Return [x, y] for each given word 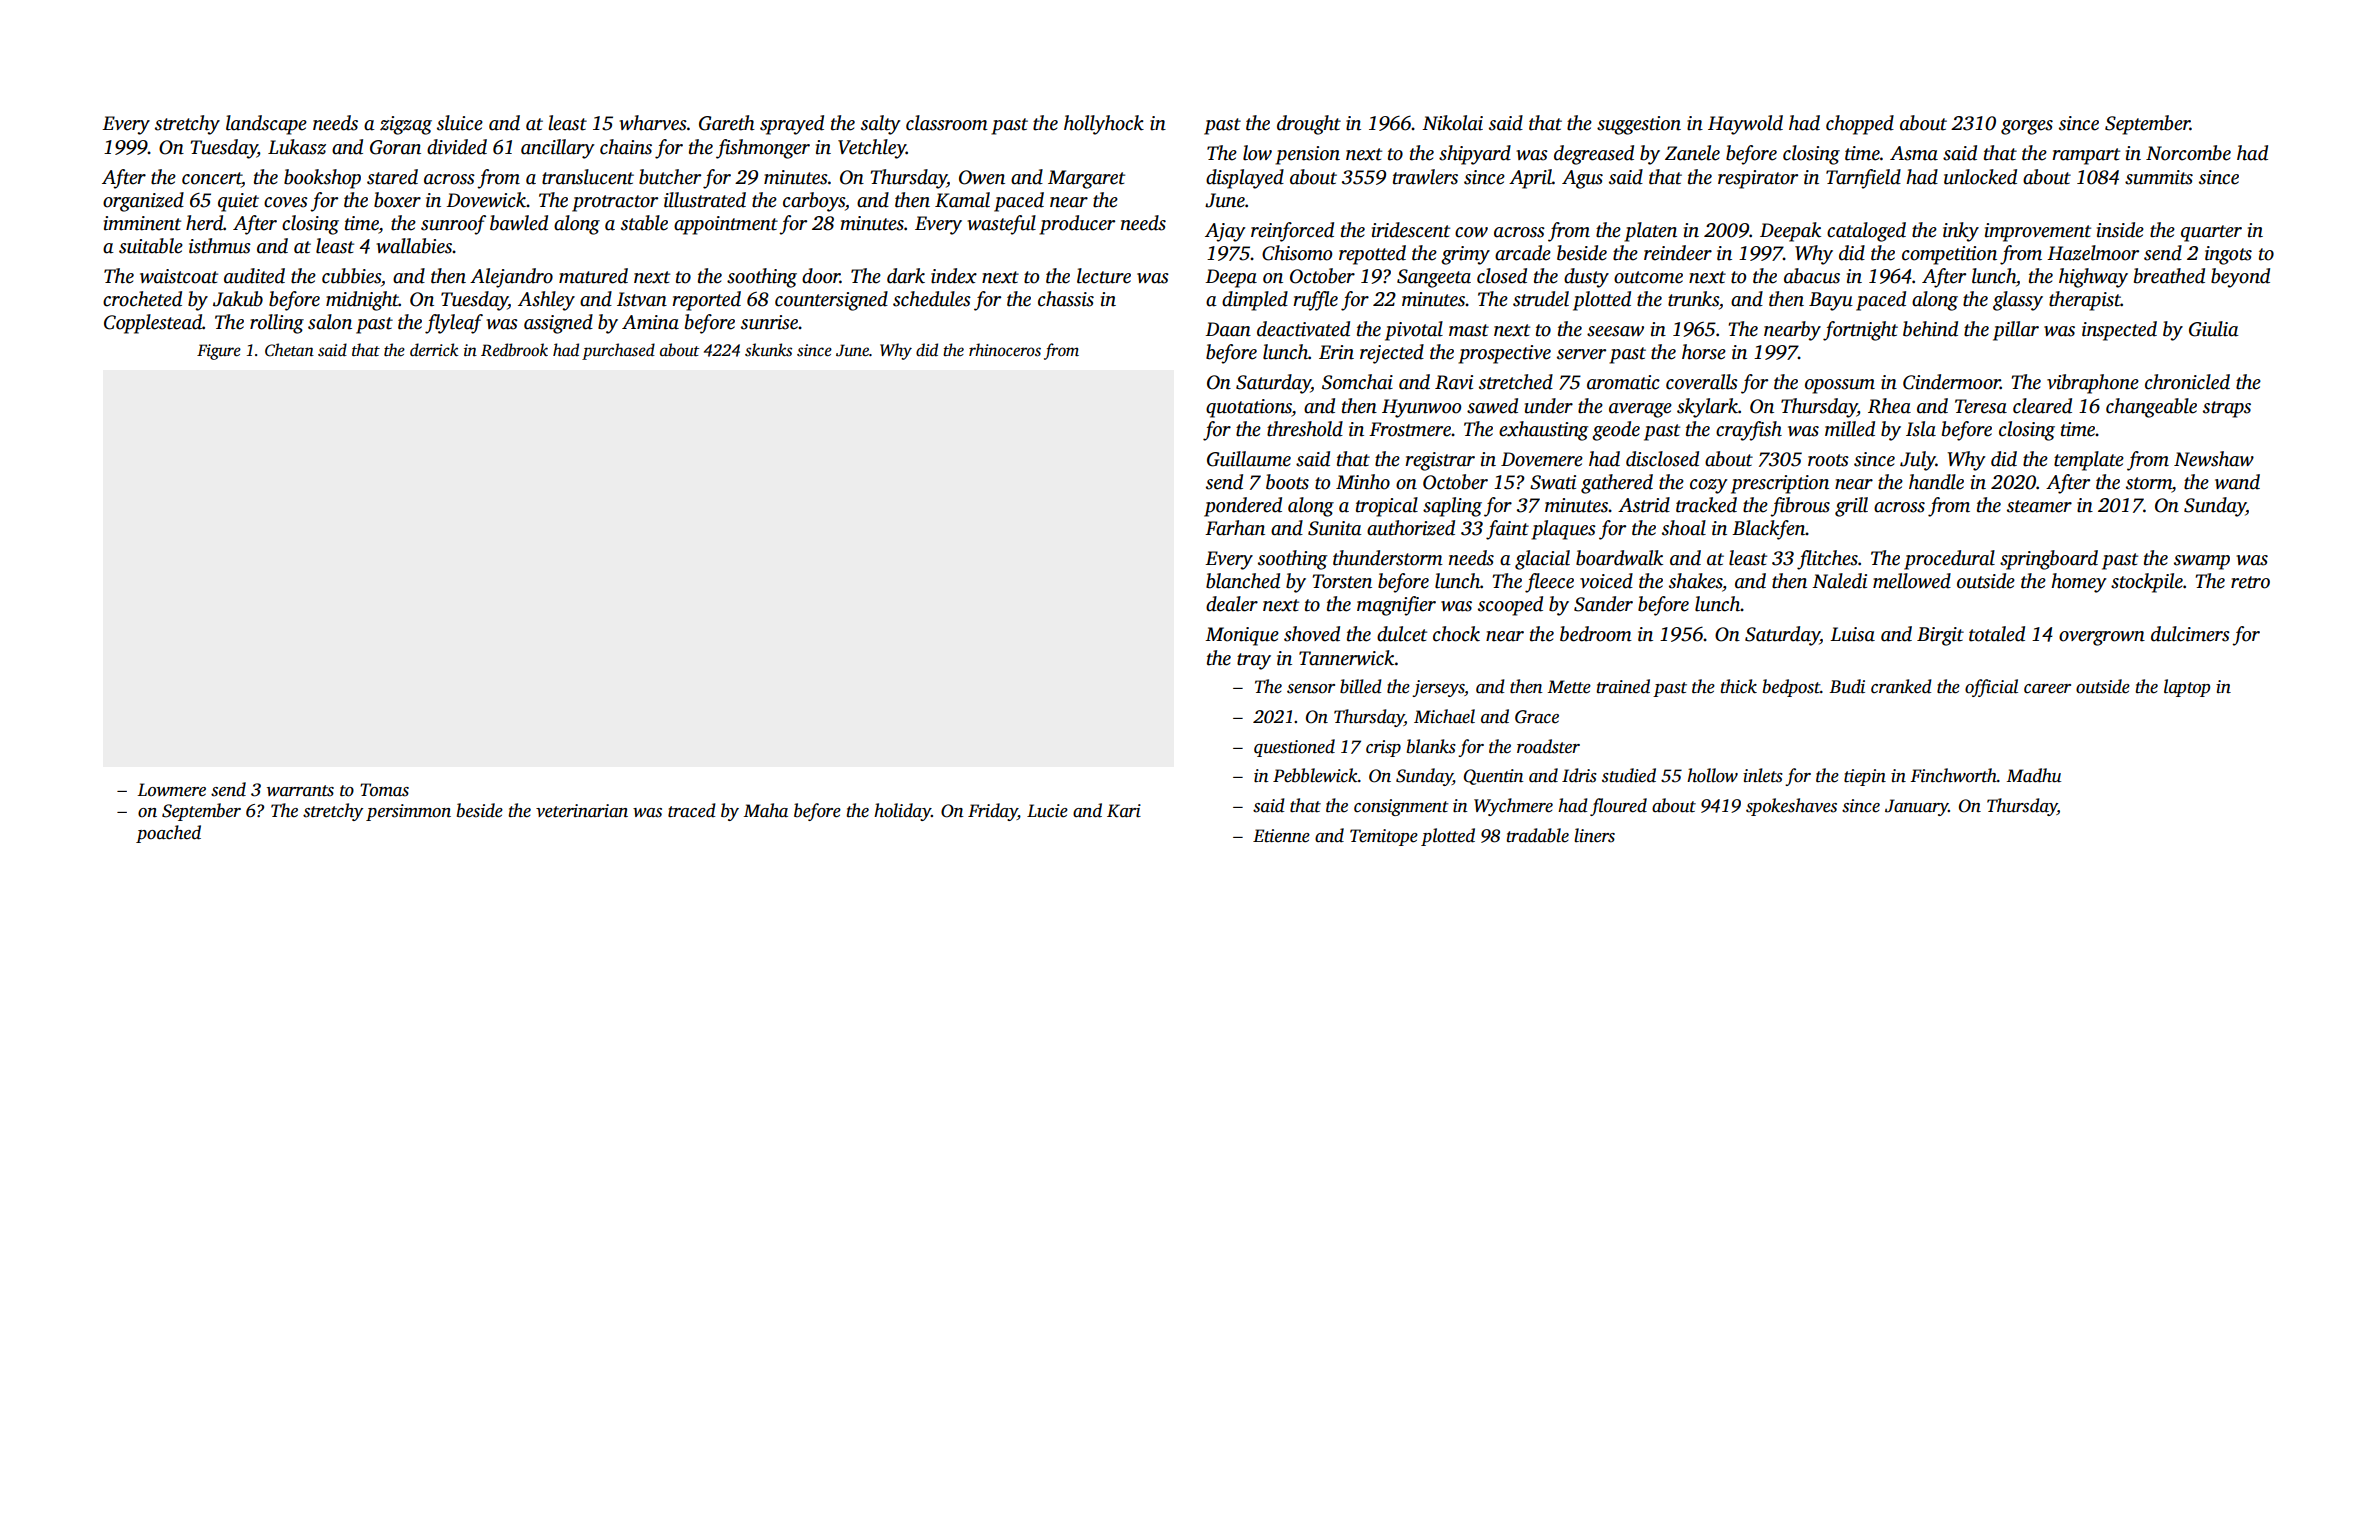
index [954, 276]
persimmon [408, 812]
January [1916, 807]
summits [2159, 177]
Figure [219, 352]
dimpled [1255, 301]
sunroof [453, 225]
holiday [902, 812]
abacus [1812, 276]
